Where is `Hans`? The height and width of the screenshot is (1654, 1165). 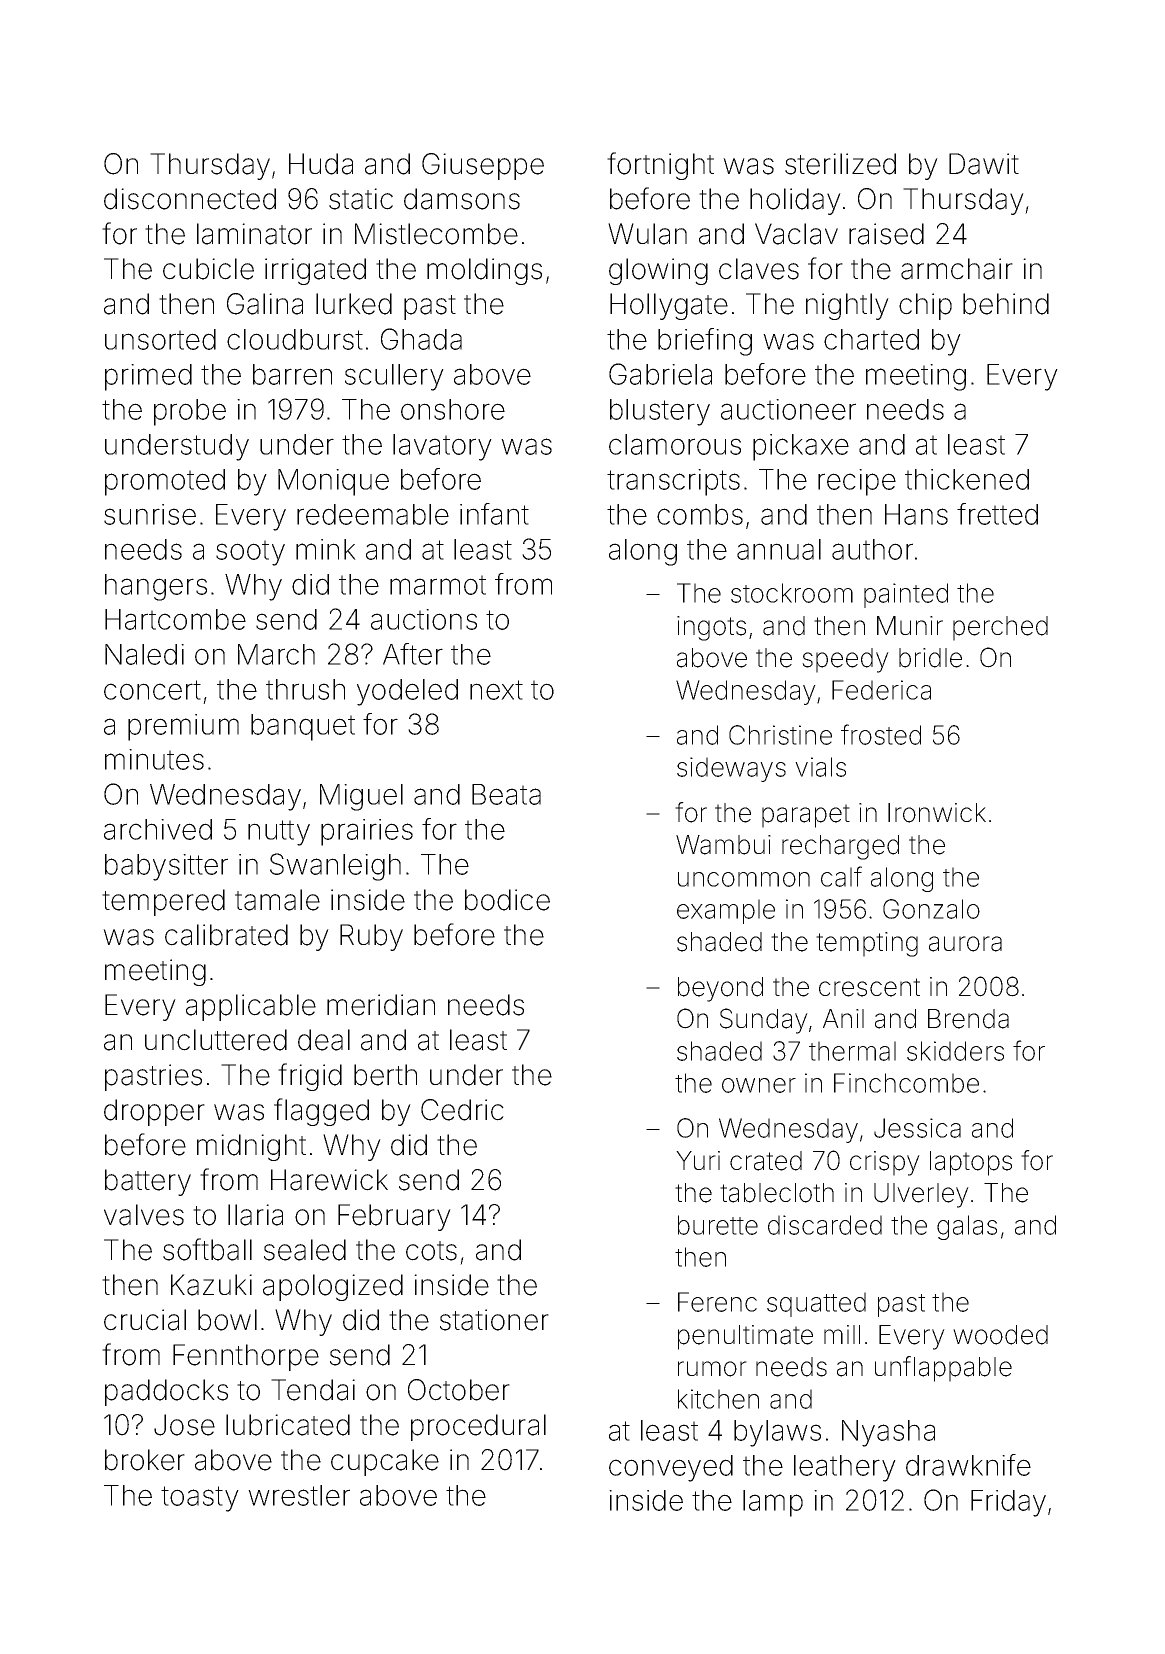
Hans is located at coordinates (916, 514).
